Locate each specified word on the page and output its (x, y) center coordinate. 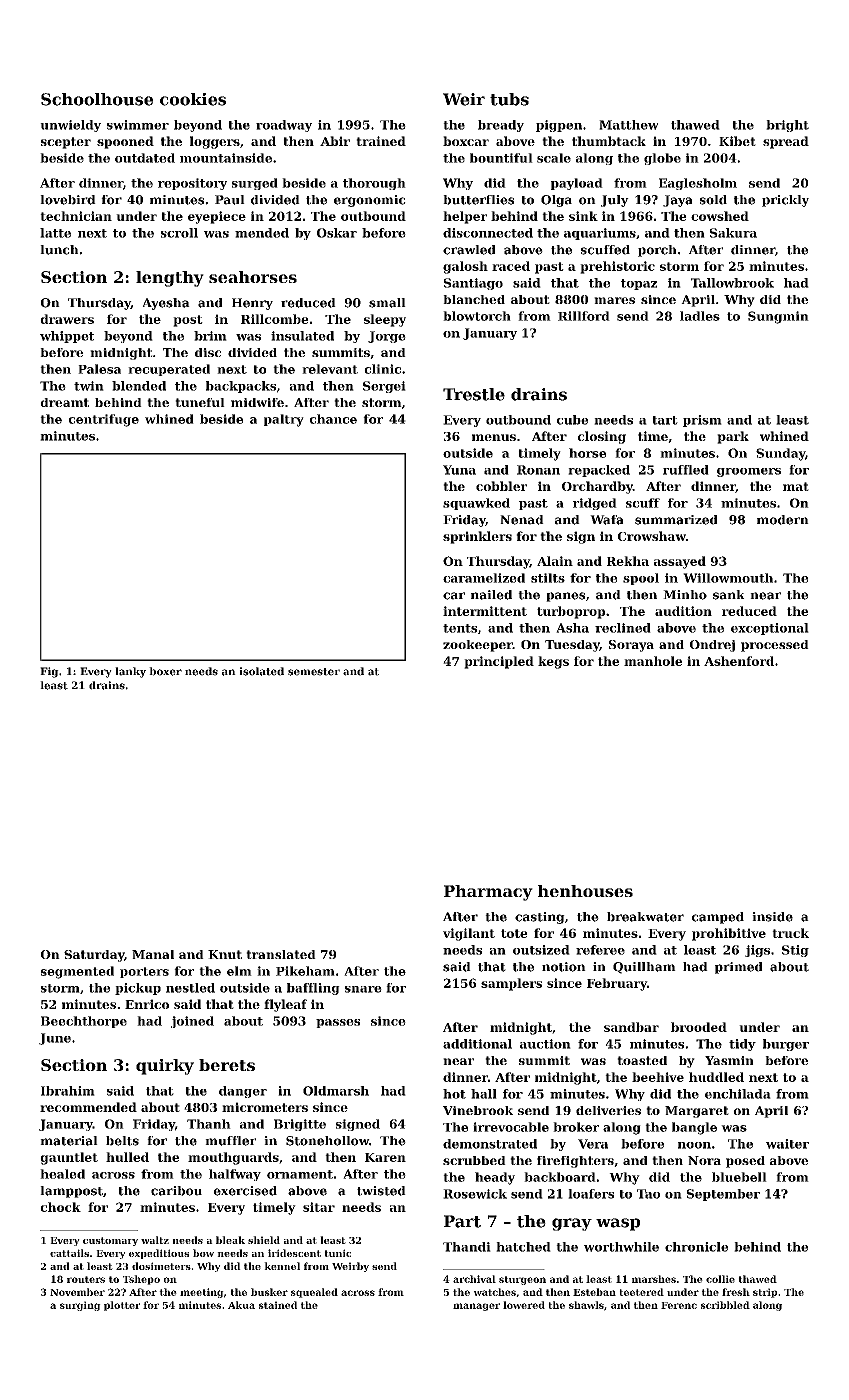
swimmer (138, 125)
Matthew (629, 125)
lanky (130, 672)
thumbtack (609, 141)
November (77, 1292)
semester (314, 672)
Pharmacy (488, 893)
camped (718, 918)
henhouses (585, 891)
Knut (225, 954)
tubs (509, 99)
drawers (67, 319)
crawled (469, 250)
